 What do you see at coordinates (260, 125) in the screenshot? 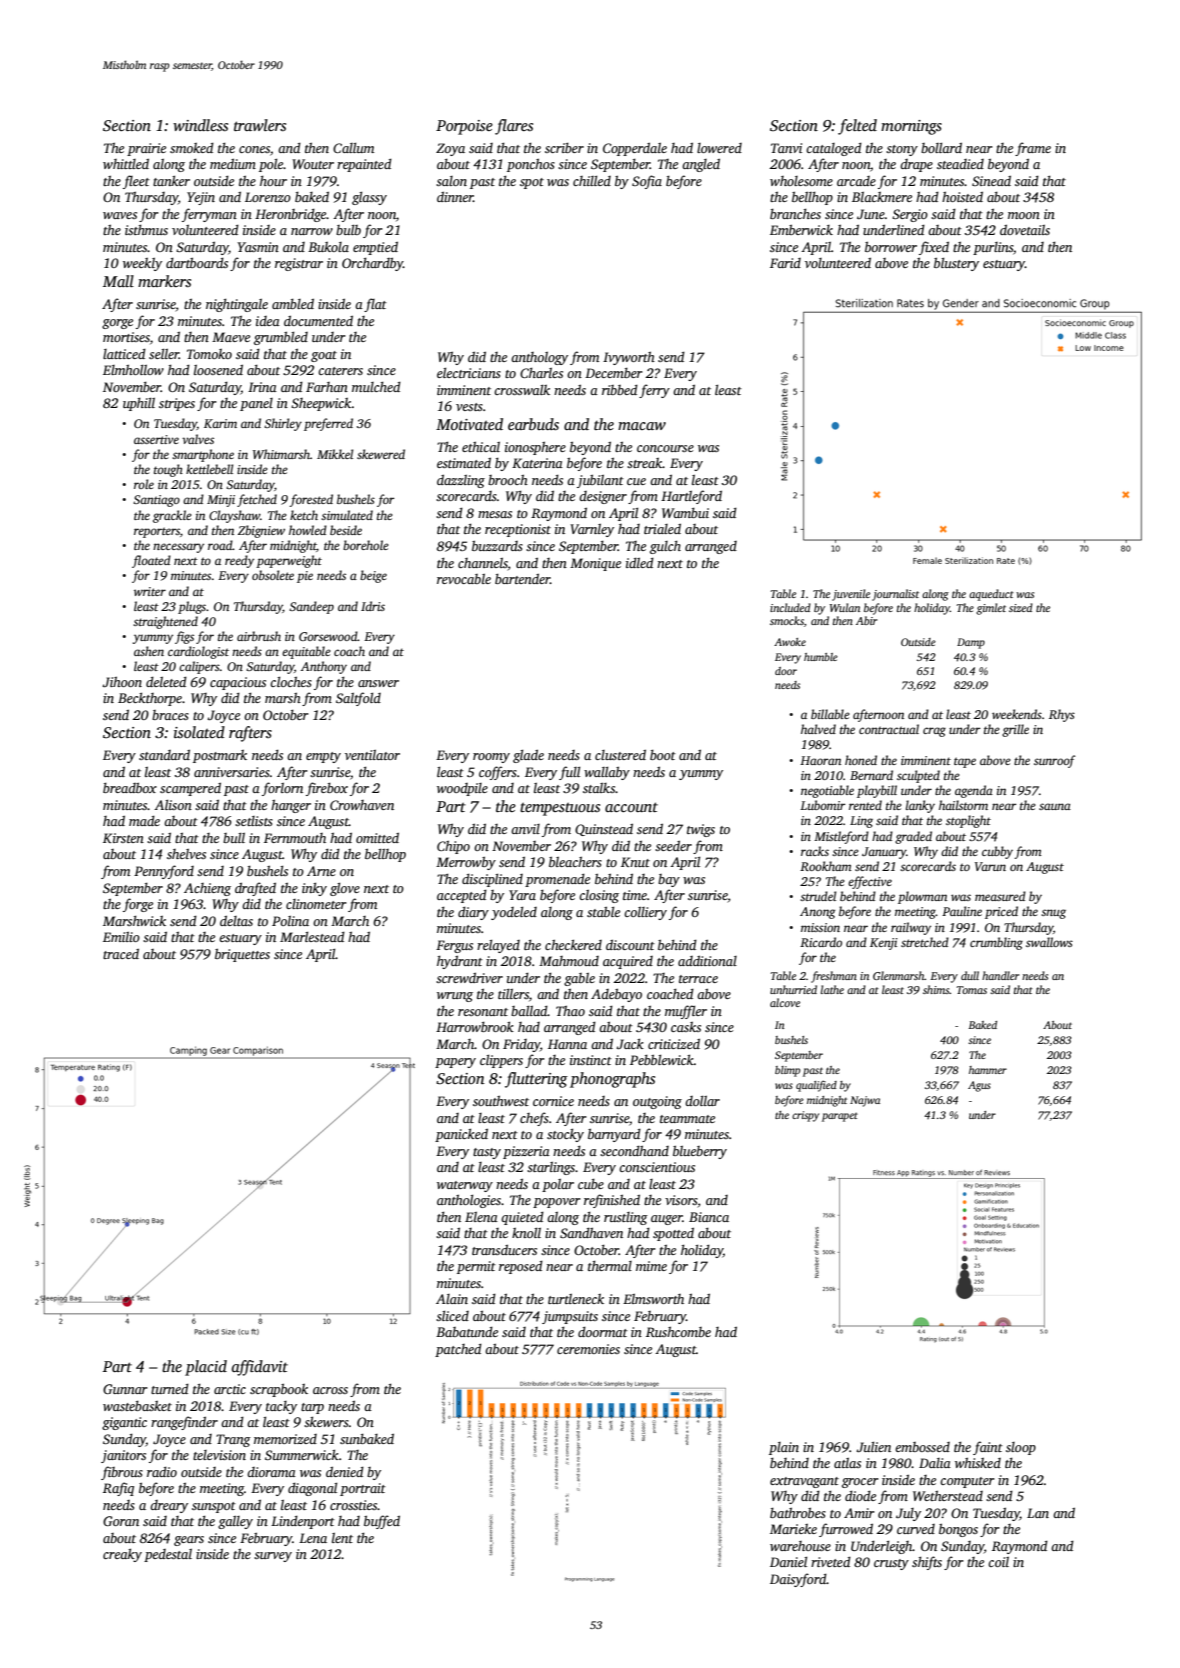
I see `trawlers` at bounding box center [260, 125].
